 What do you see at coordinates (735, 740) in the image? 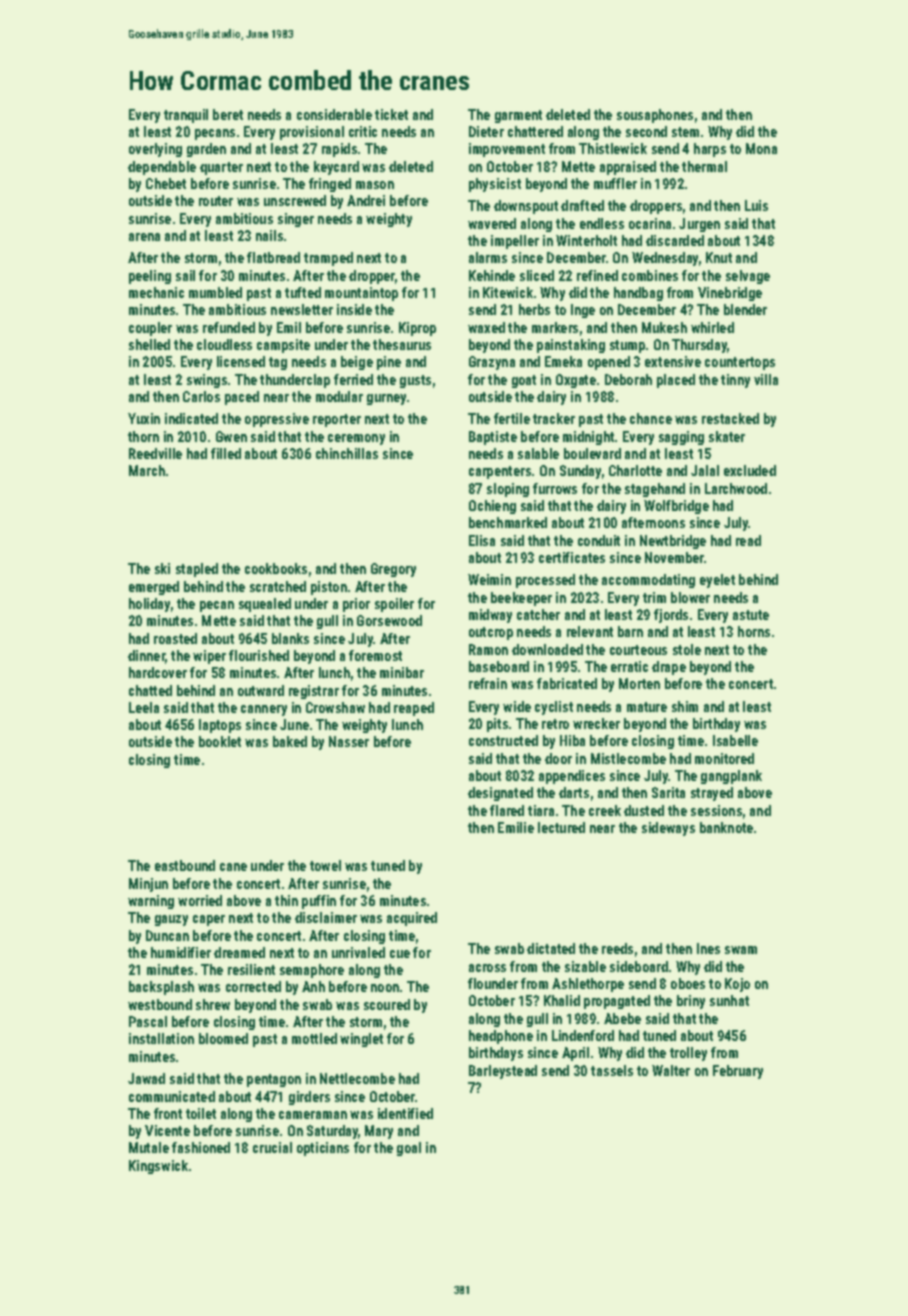
I see `Isabelle` at bounding box center [735, 740].
